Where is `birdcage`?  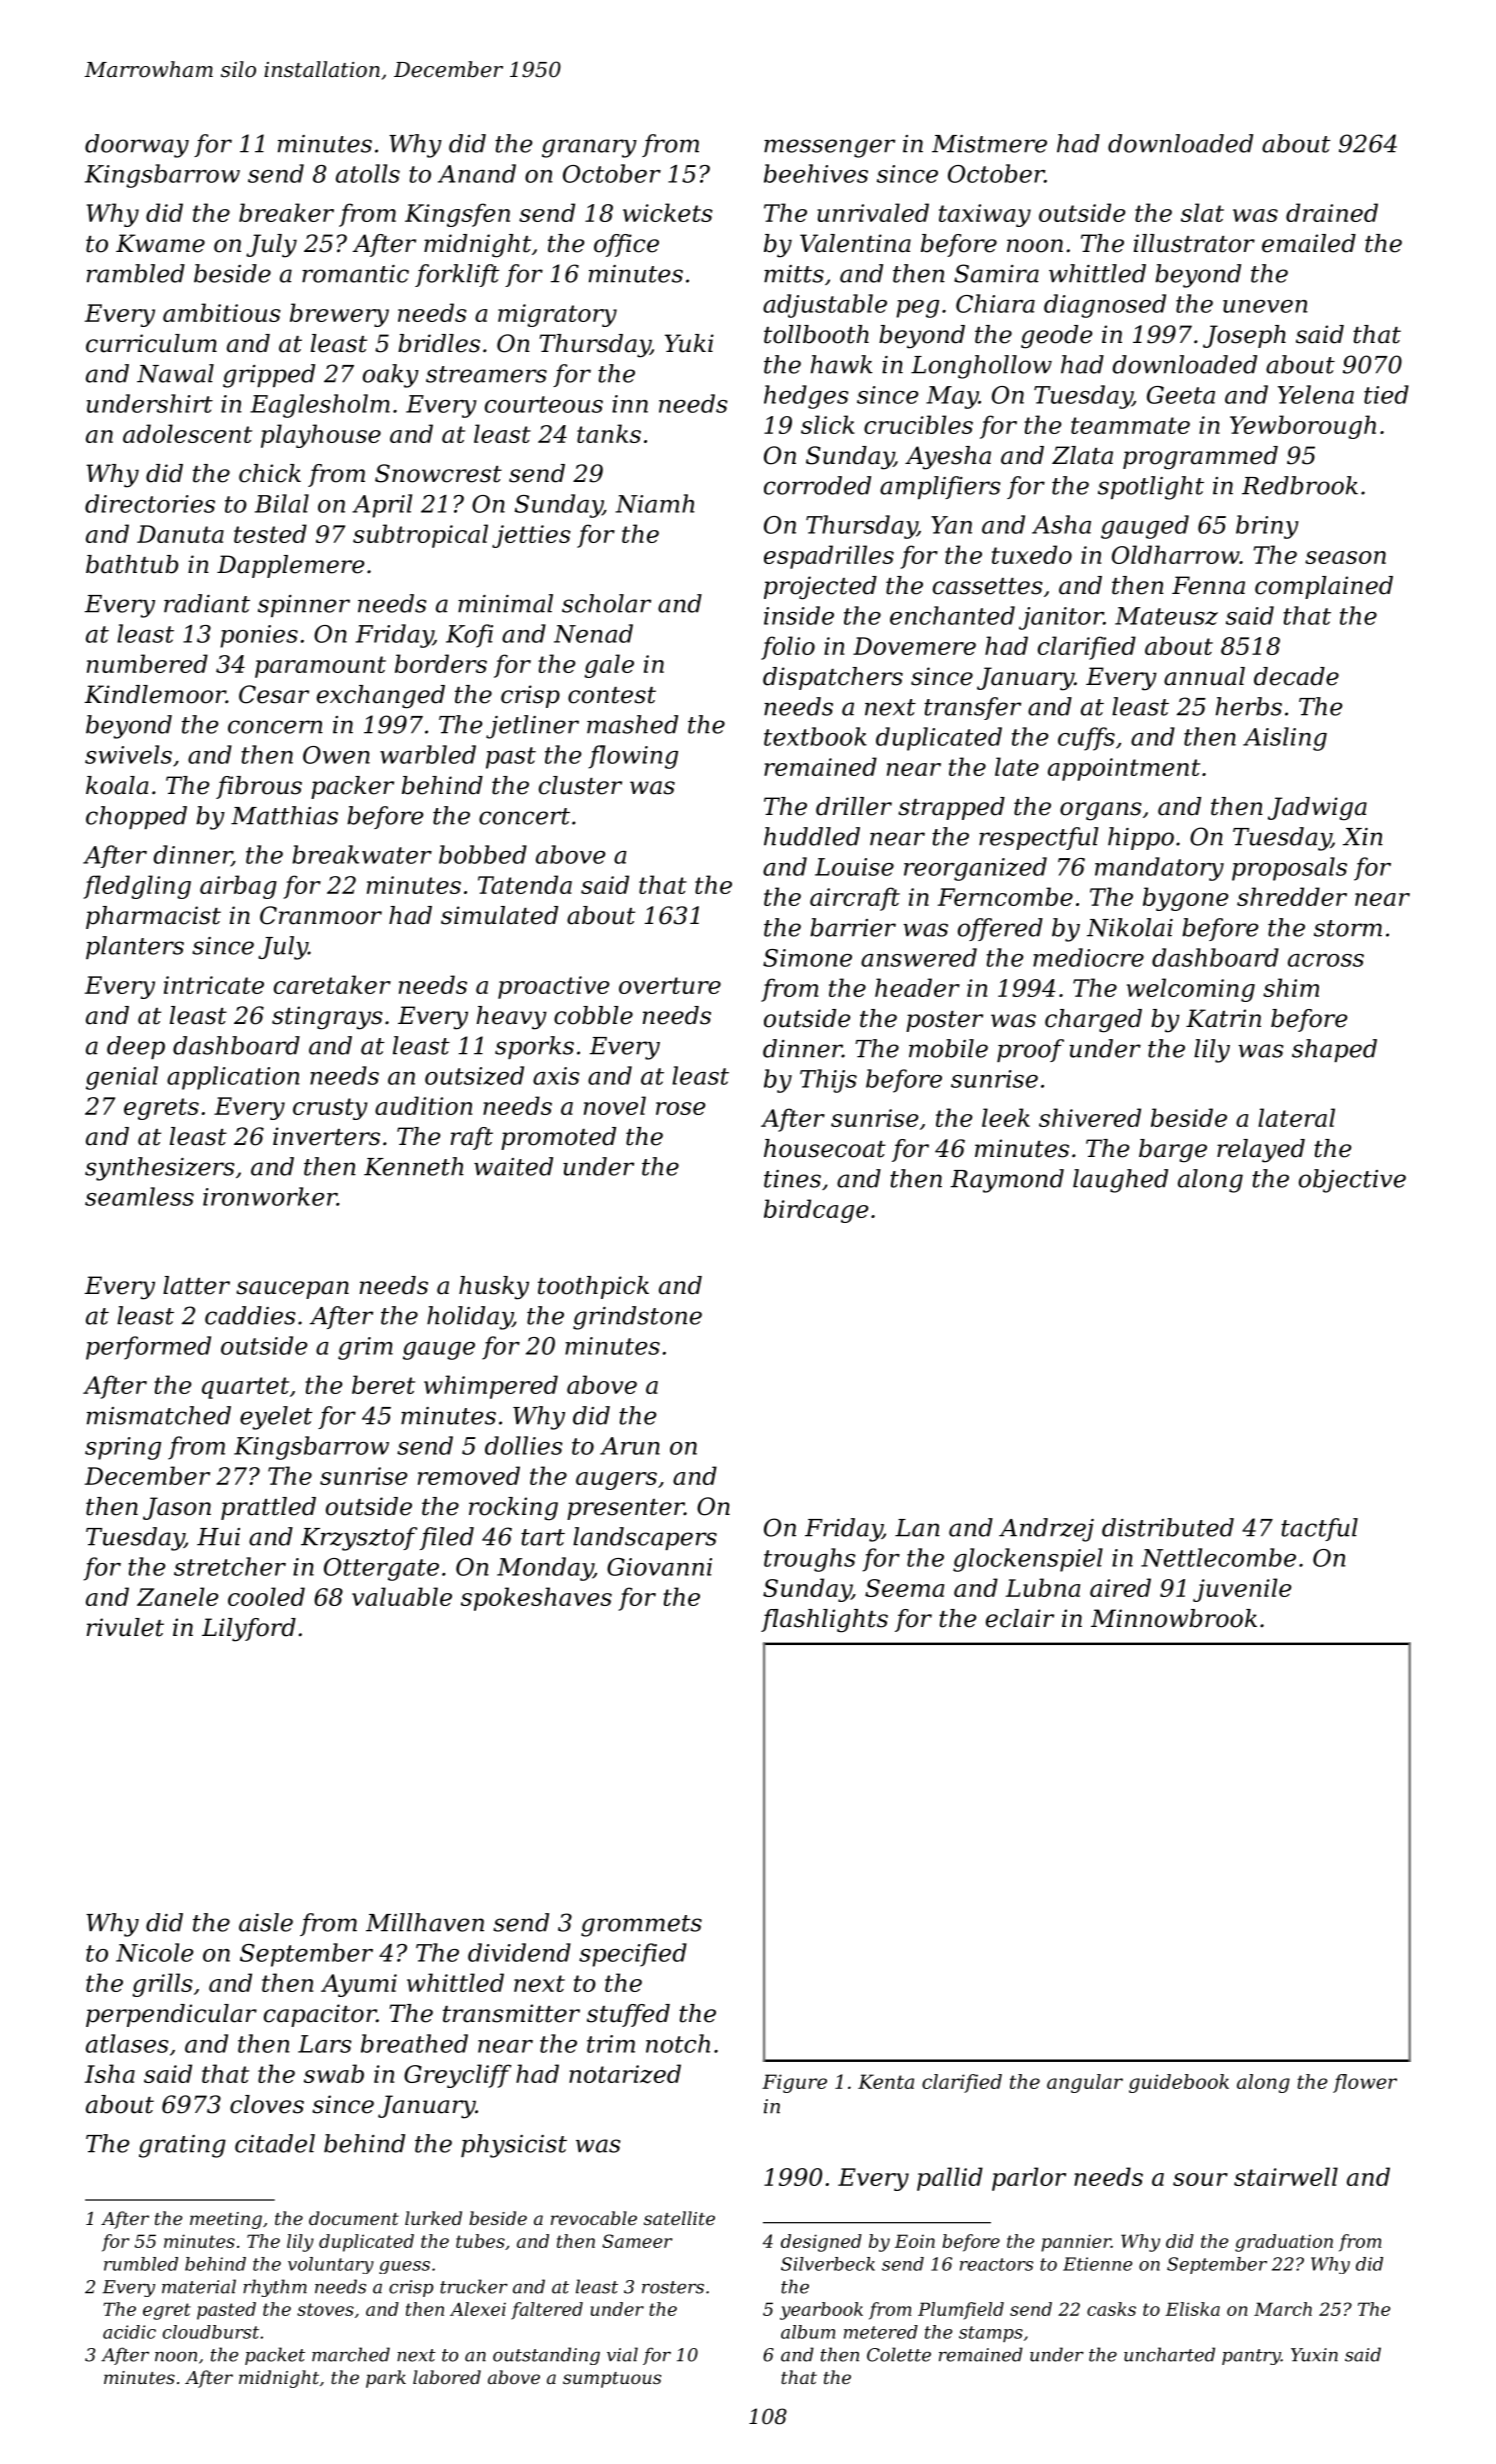 birdcage is located at coordinates (816, 1211).
